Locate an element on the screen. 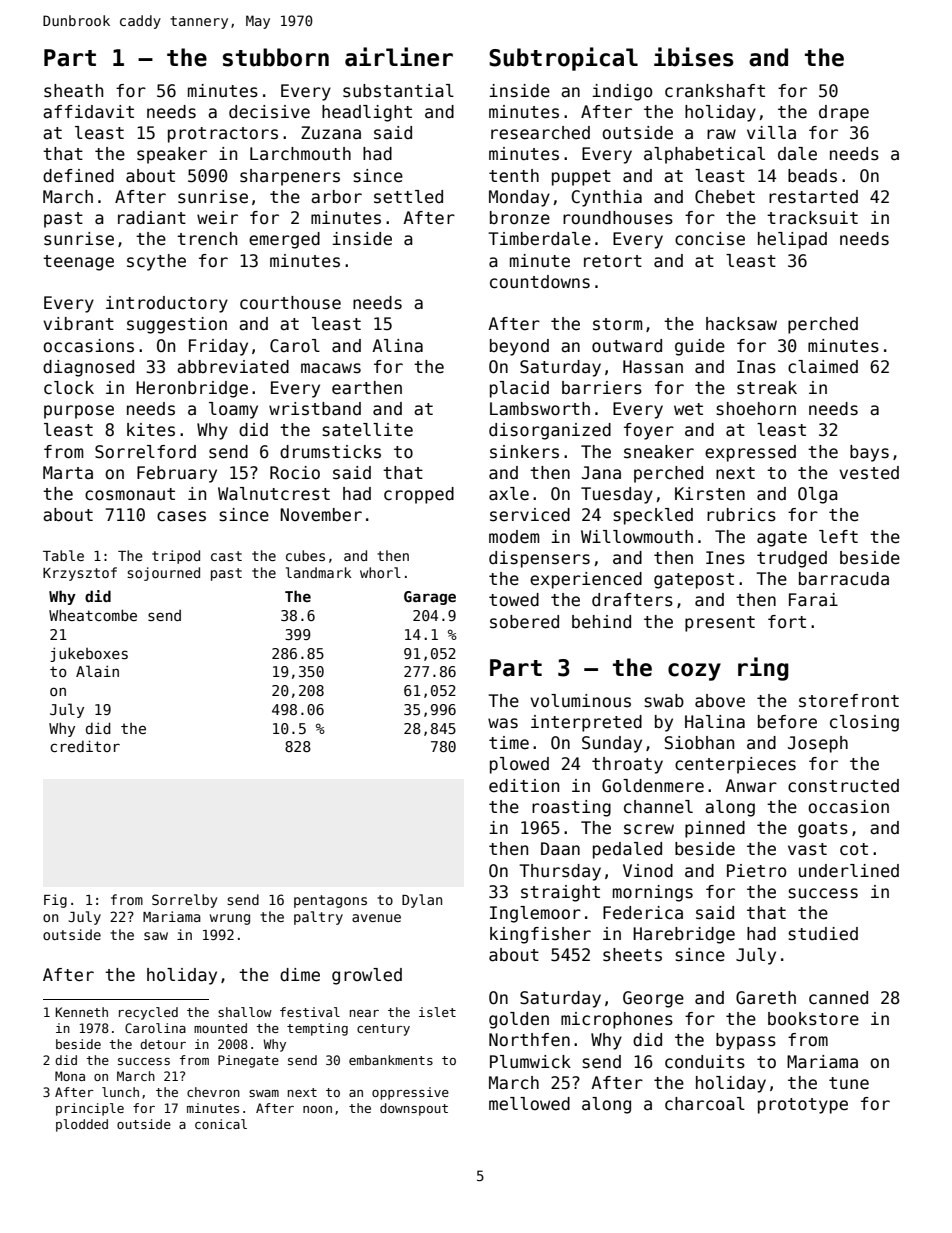 The image size is (952, 1233). Monday is located at coordinates (519, 198).
